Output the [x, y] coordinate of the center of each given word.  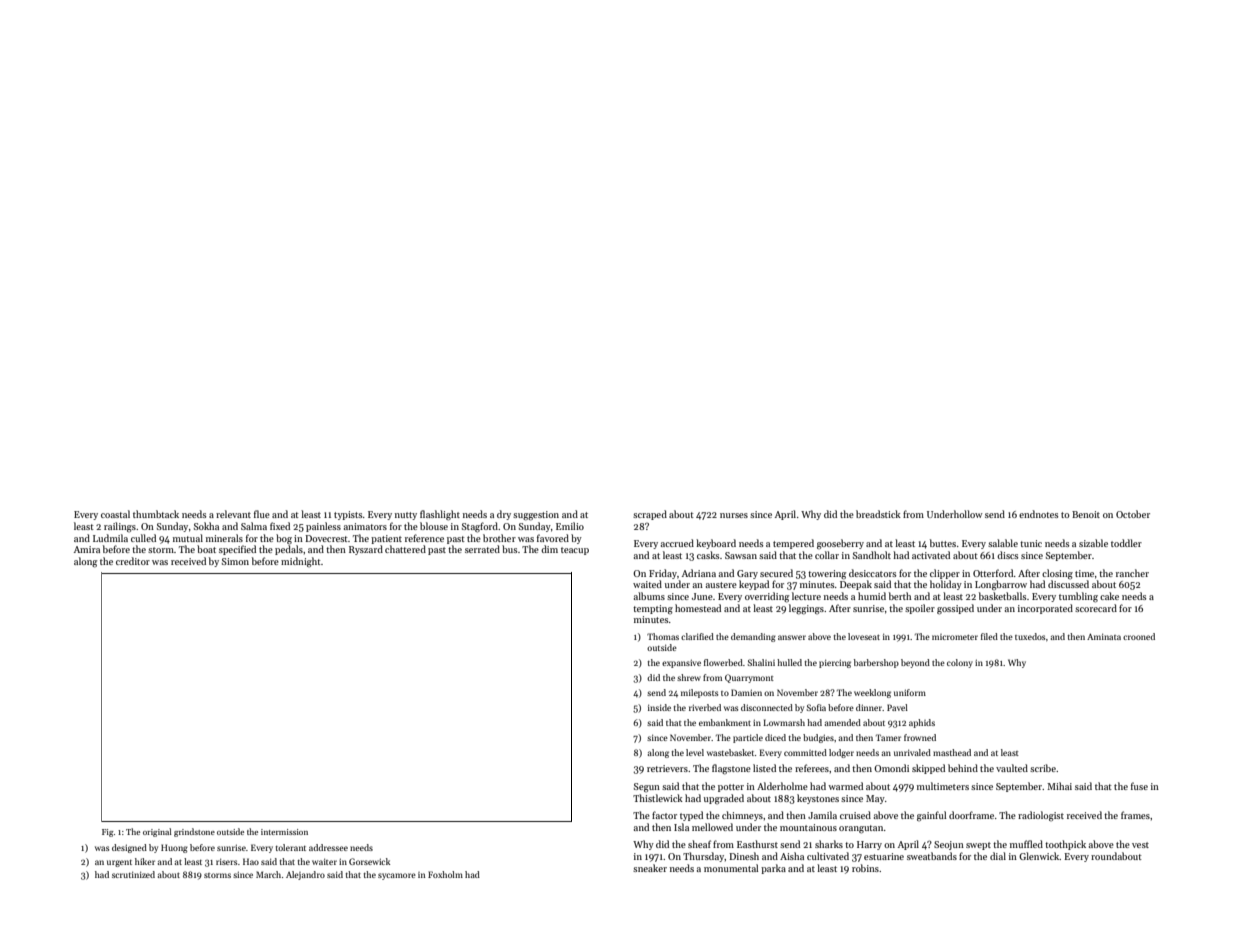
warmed [845, 786]
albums [649, 596]
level [695, 752]
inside [659, 707]
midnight [301, 562]
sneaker [650, 868]
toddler [1126, 543]
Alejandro [305, 875]
